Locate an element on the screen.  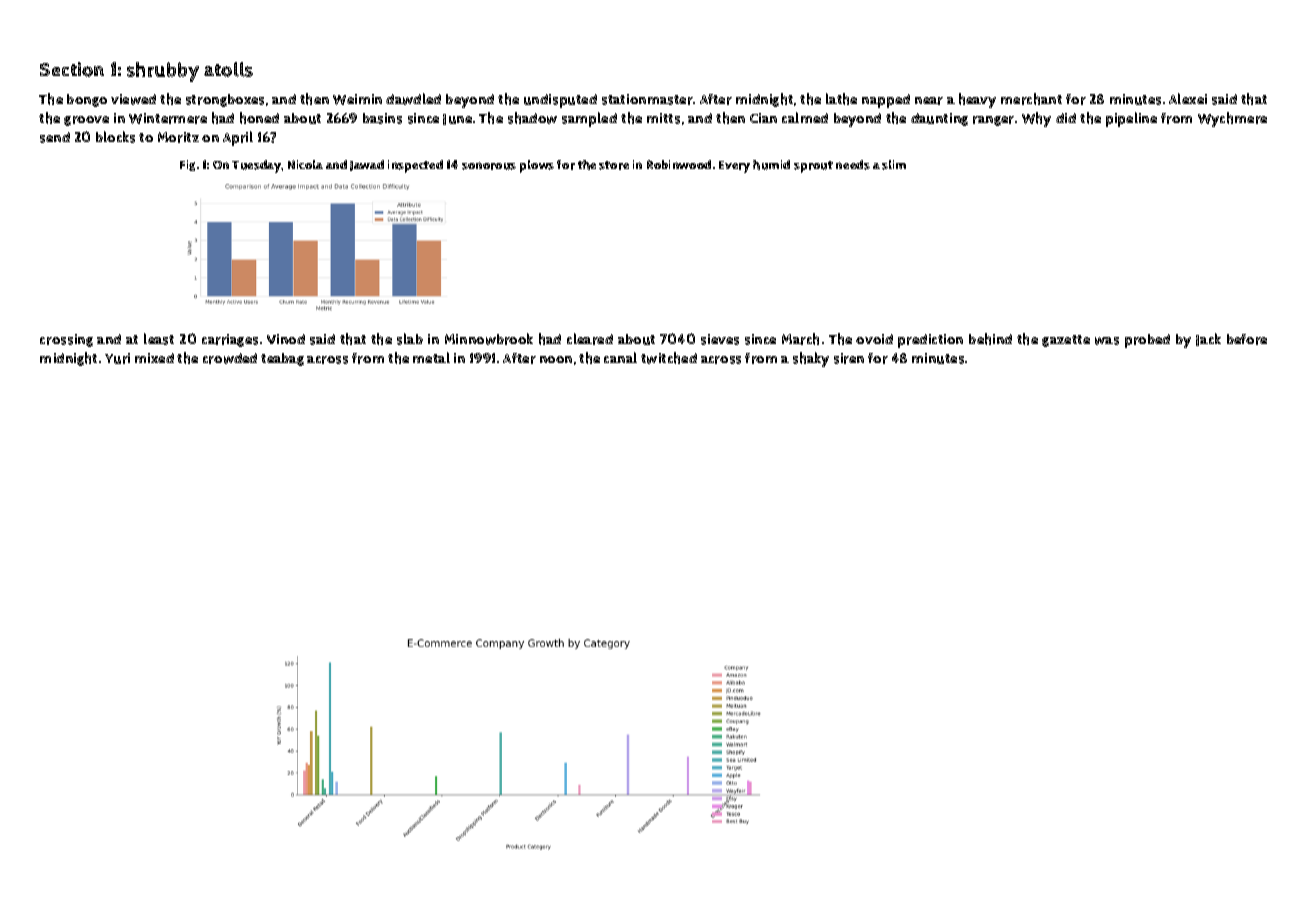
Robinwood is located at coordinates (679, 164).
